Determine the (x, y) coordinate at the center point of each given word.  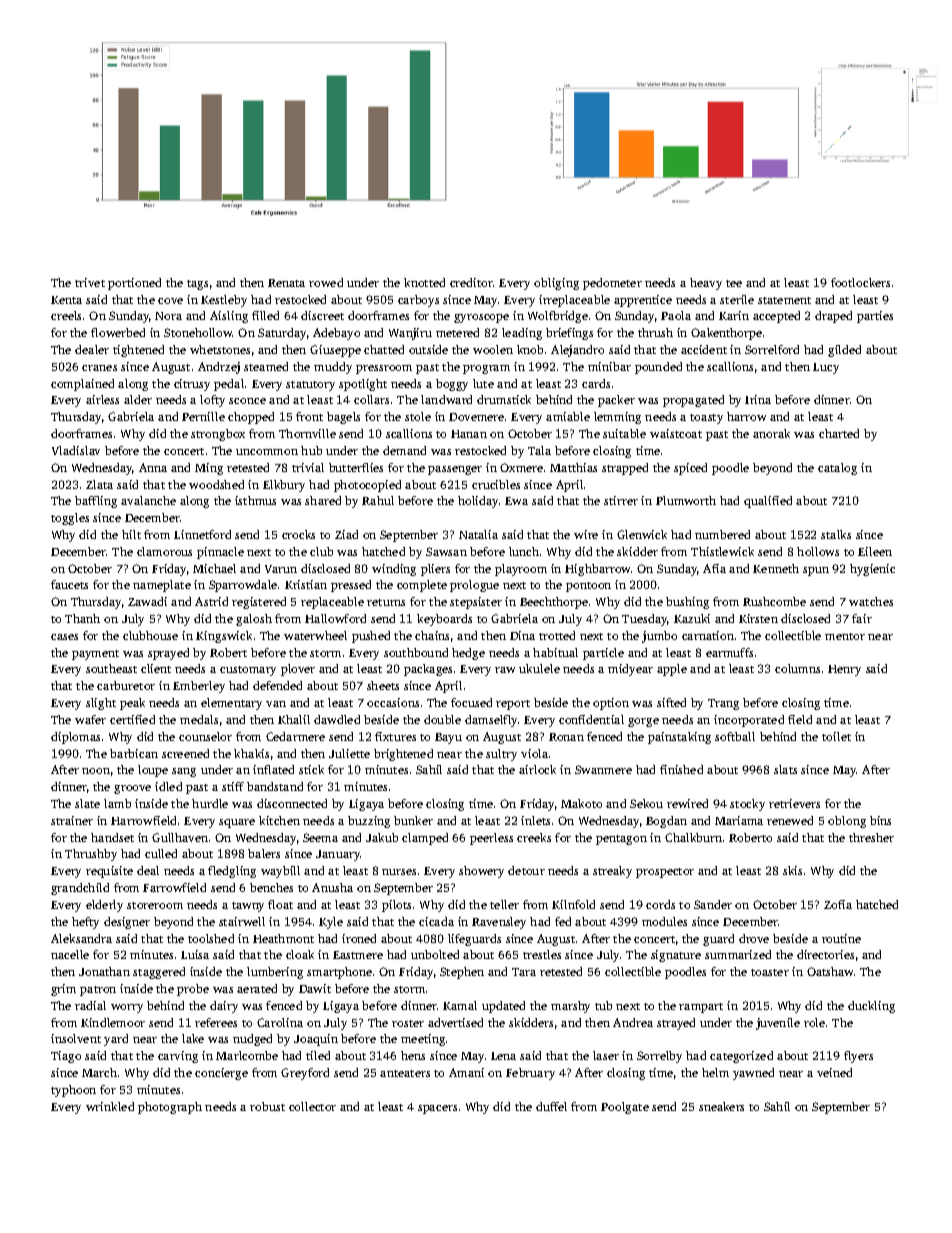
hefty (85, 923)
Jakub (382, 837)
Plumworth (686, 500)
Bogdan (666, 822)
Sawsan (446, 551)
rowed (326, 282)
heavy (706, 284)
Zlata (99, 484)
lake (193, 1038)
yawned (753, 1074)
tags (197, 285)
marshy (570, 1007)
